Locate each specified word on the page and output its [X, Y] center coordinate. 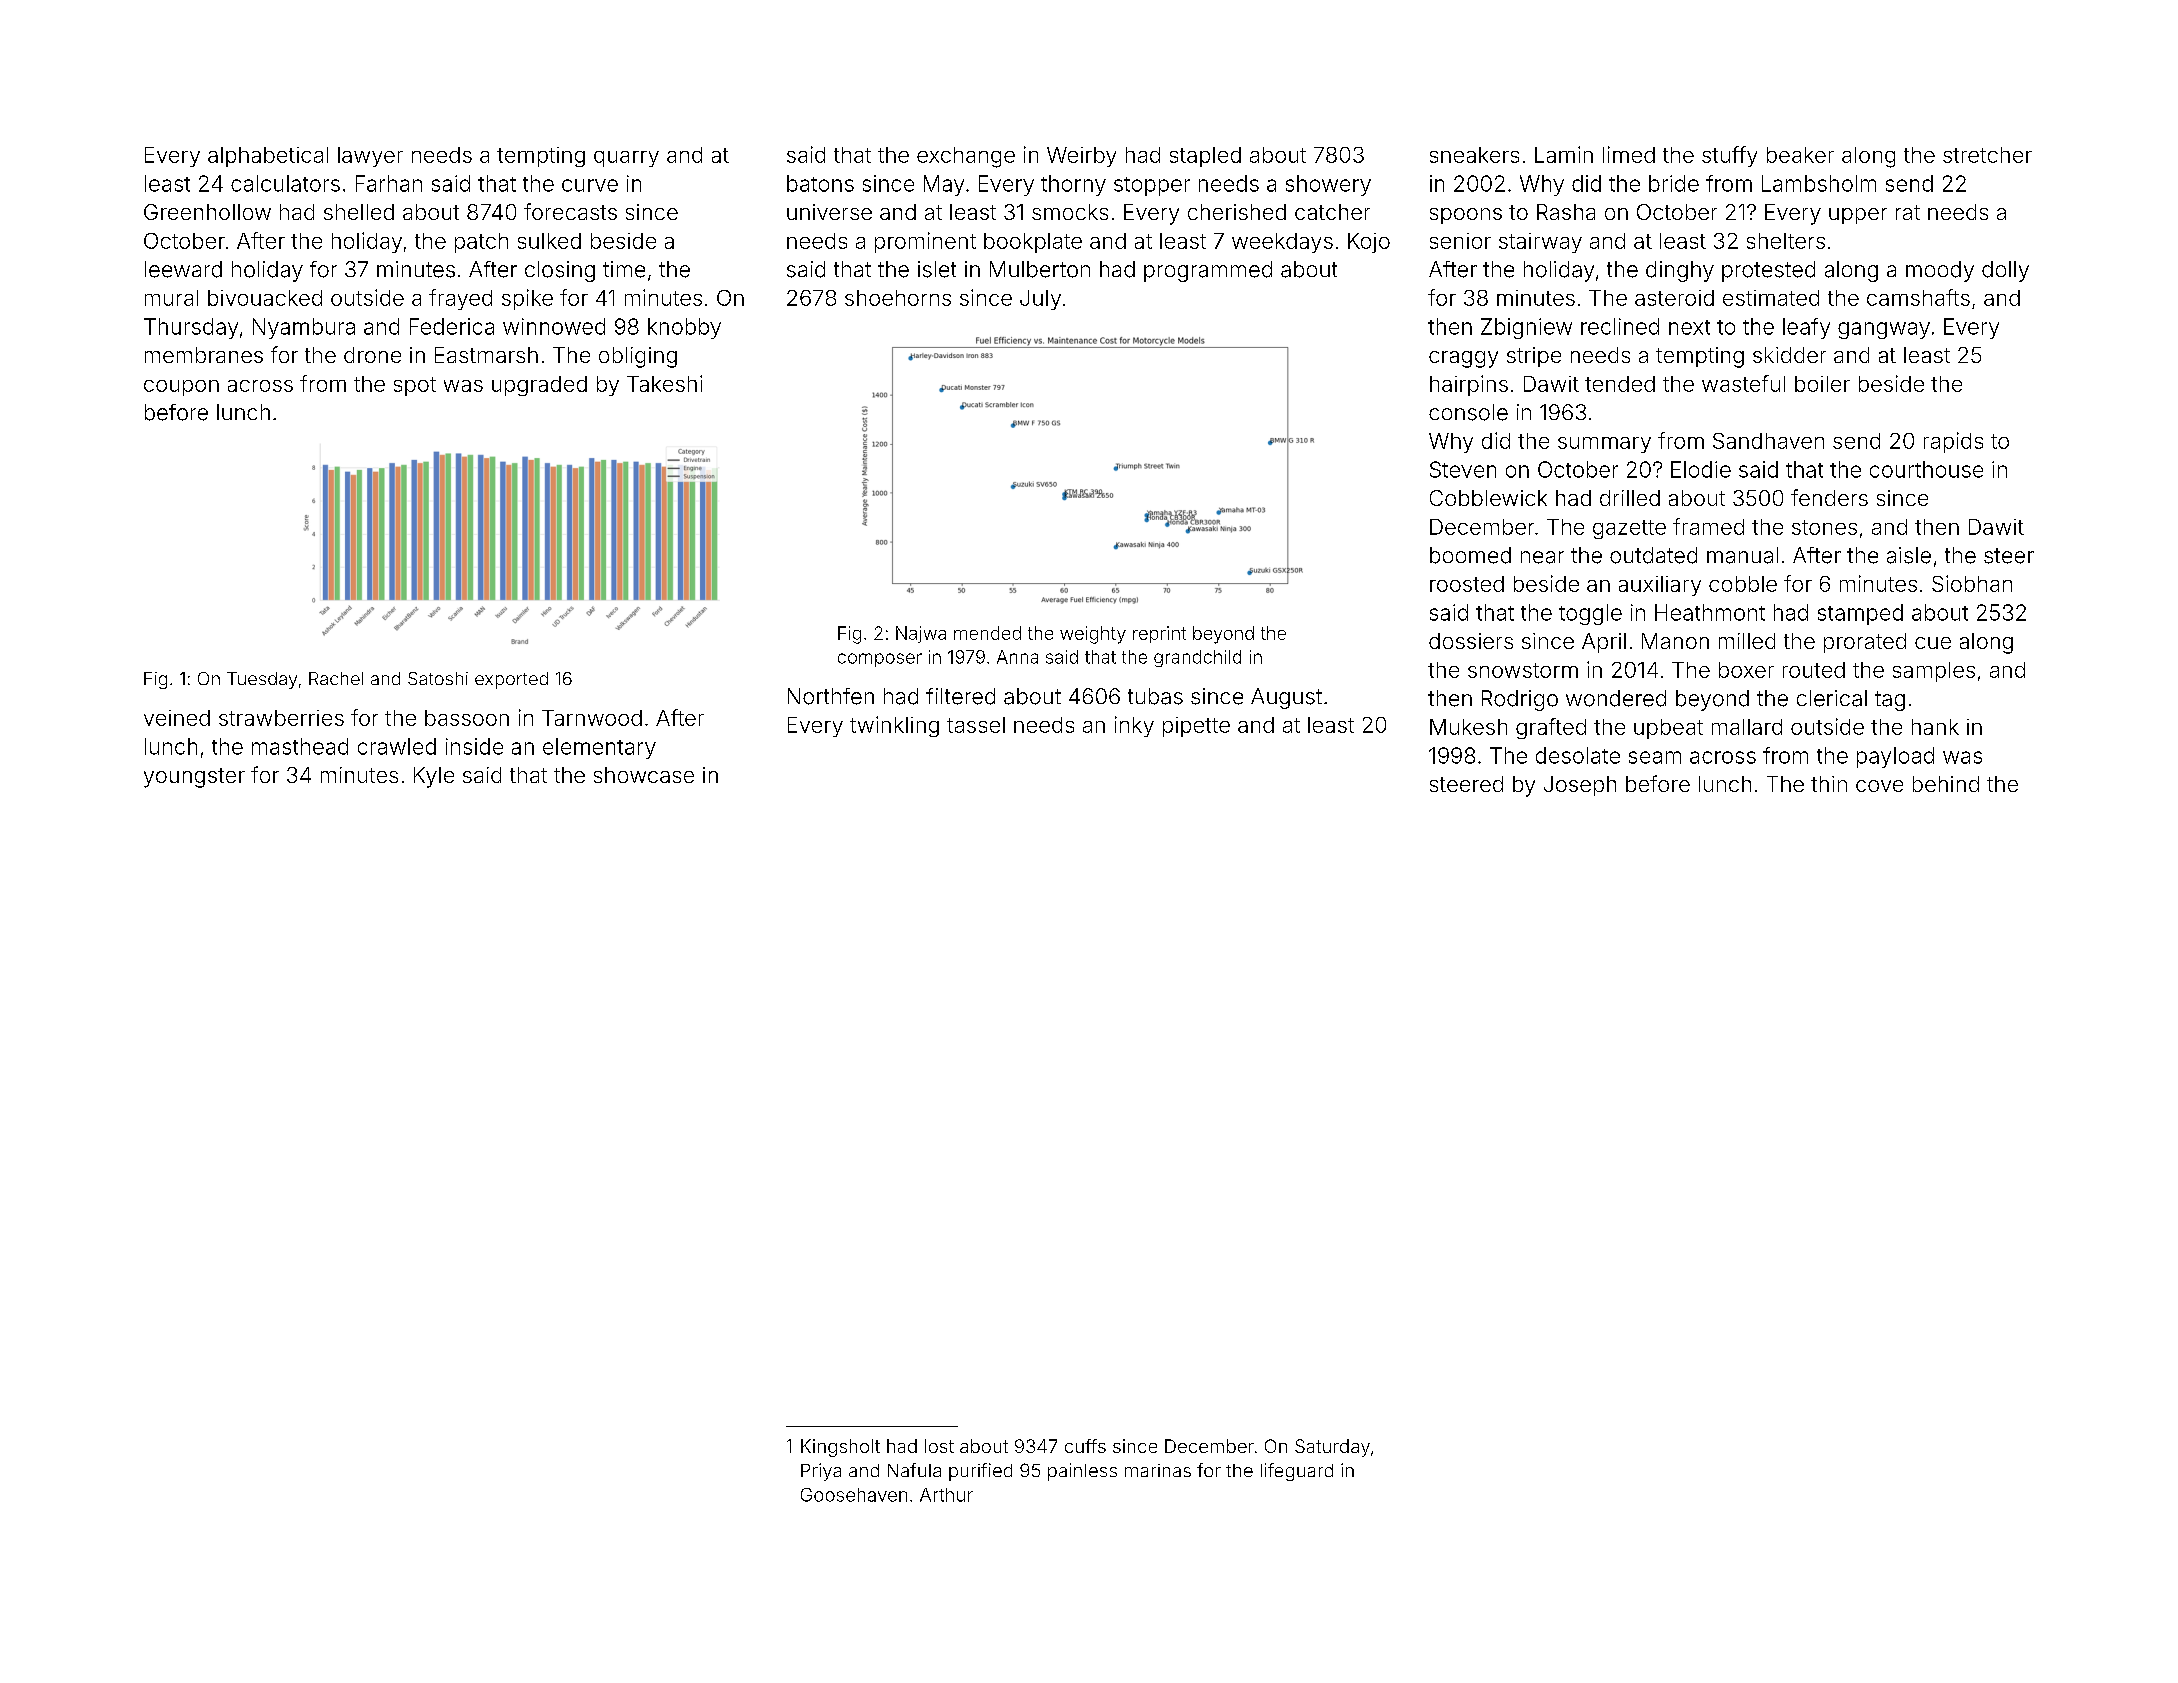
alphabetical [268, 157]
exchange [966, 157]
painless [1082, 1472]
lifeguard [1297, 1472]
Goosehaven [854, 1495]
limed [1629, 154]
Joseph [1580, 786]
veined [177, 718]
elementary [599, 748]
